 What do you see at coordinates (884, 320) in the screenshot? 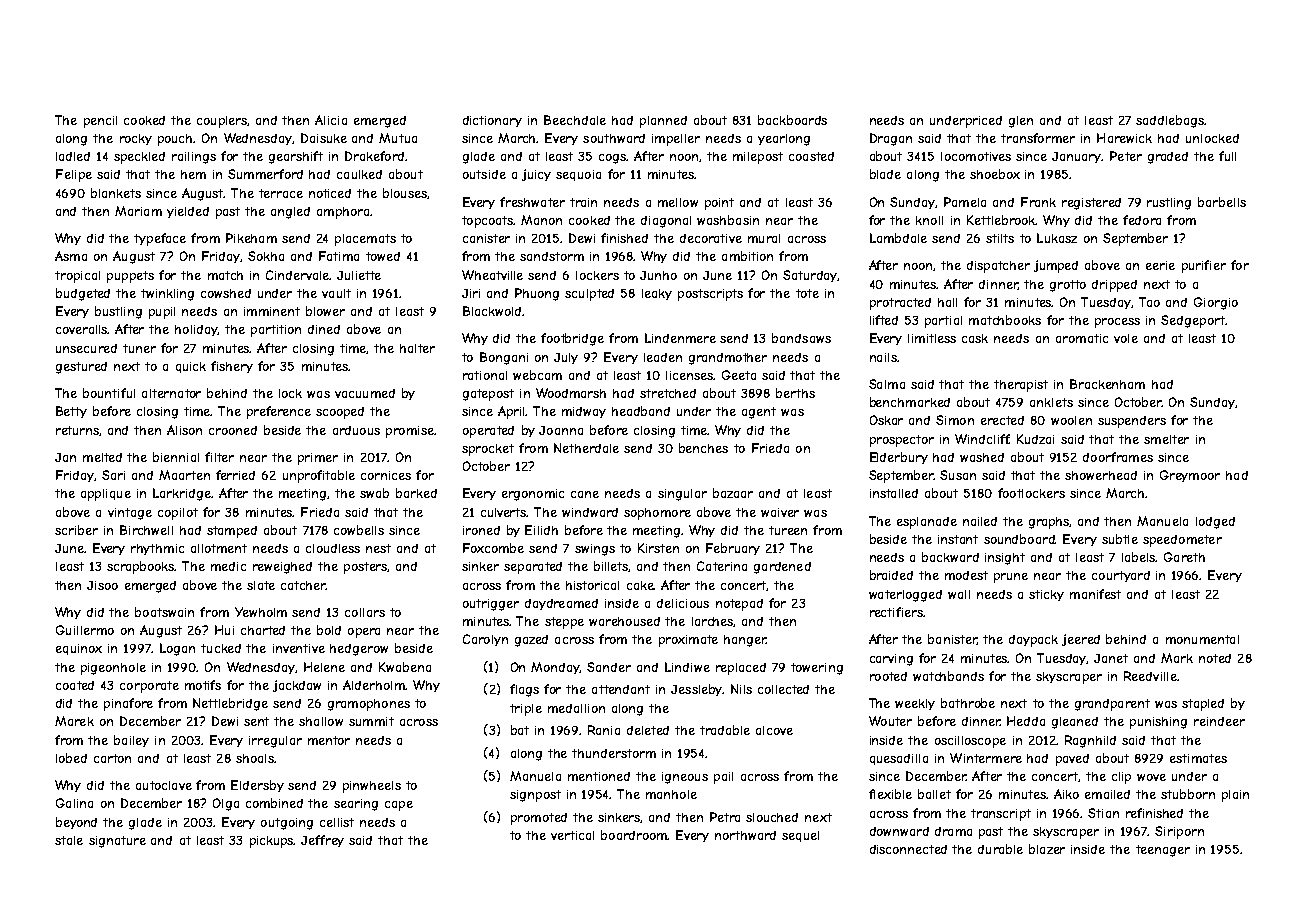
I see `lifted` at bounding box center [884, 320].
